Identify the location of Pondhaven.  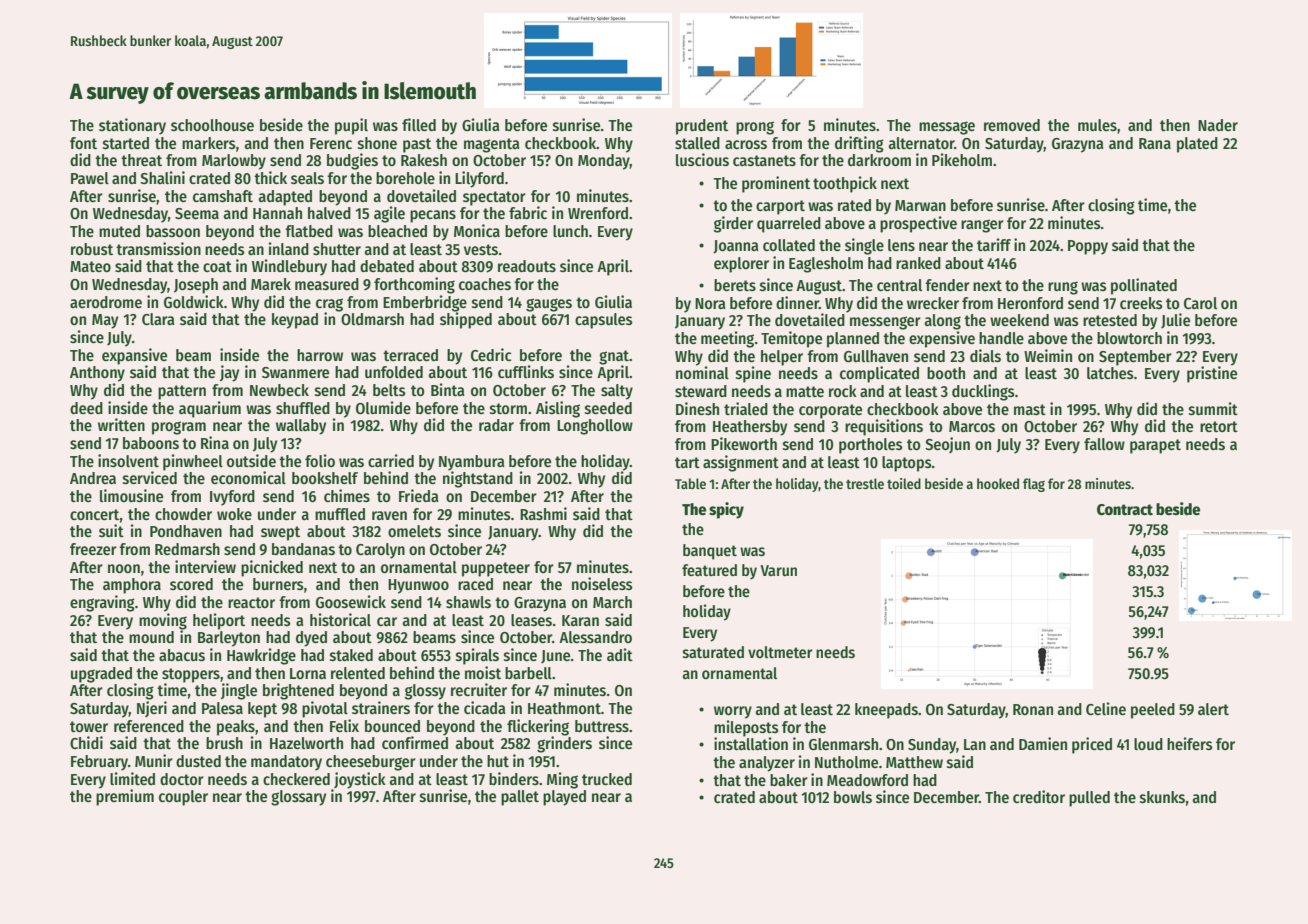
(186, 531).
